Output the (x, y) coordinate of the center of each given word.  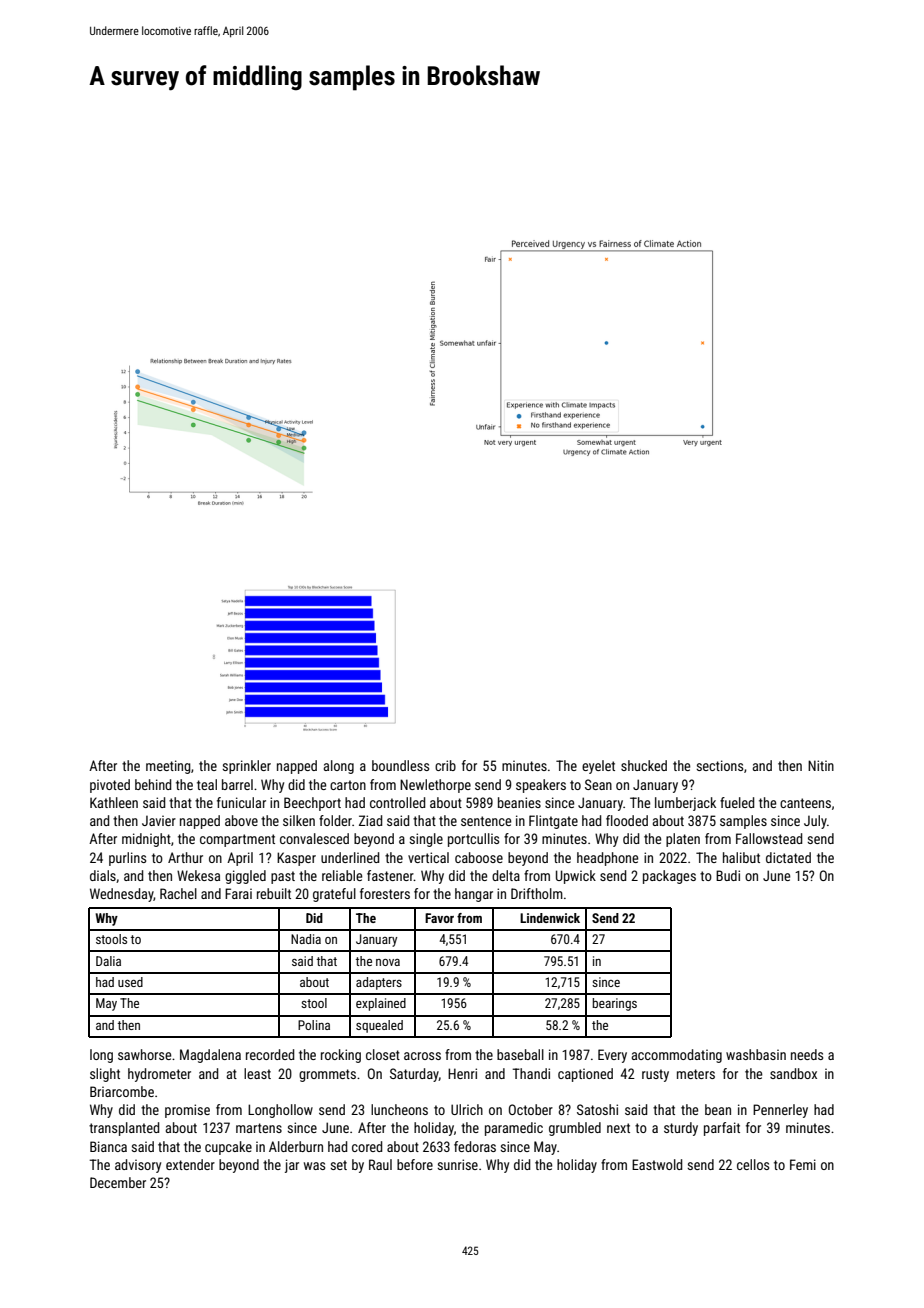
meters (696, 1074)
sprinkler (246, 767)
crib (445, 765)
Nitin (821, 765)
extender (190, 1164)
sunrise (457, 1164)
